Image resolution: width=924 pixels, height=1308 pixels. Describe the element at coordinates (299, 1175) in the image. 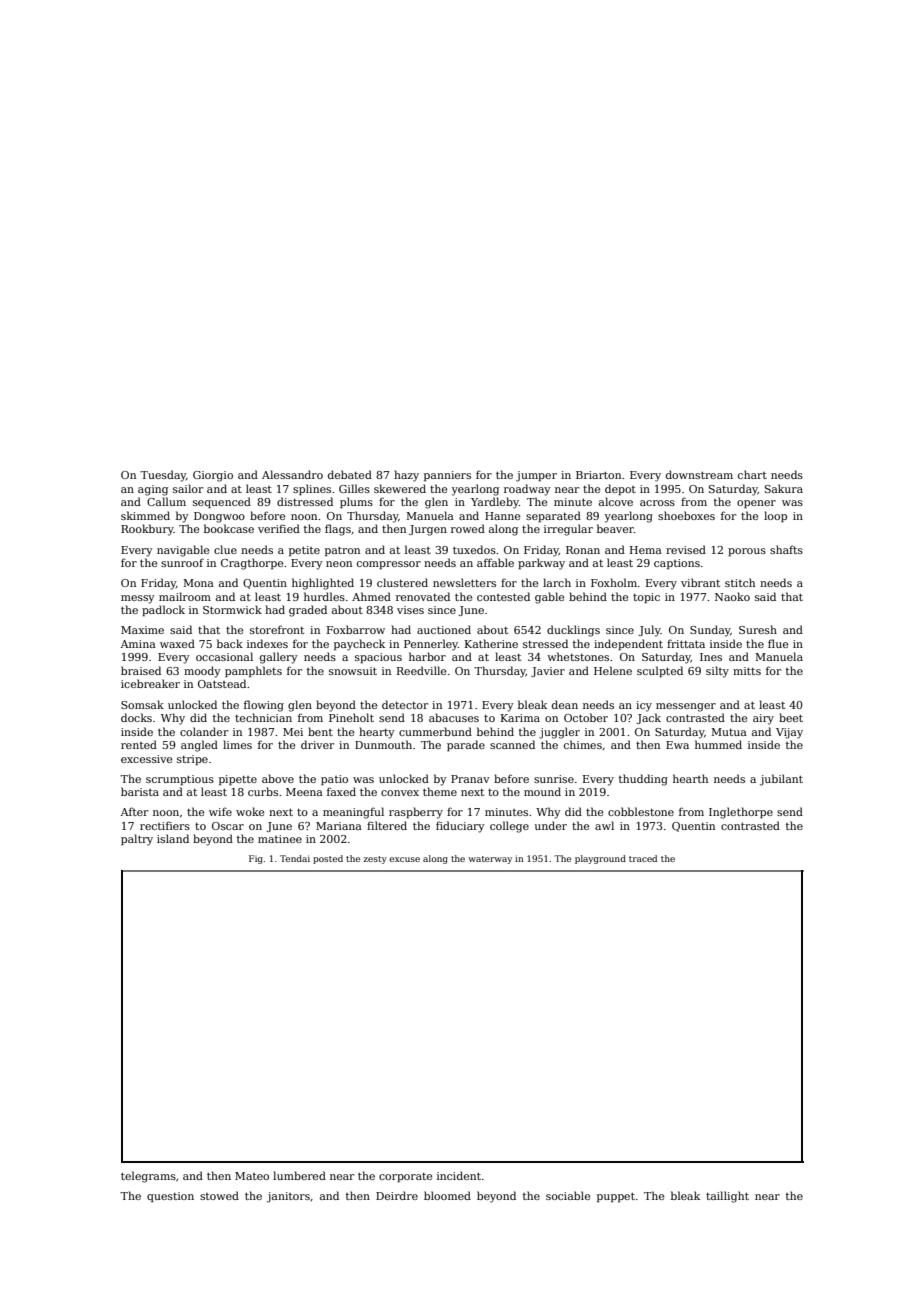

I see `lumbered` at that location.
